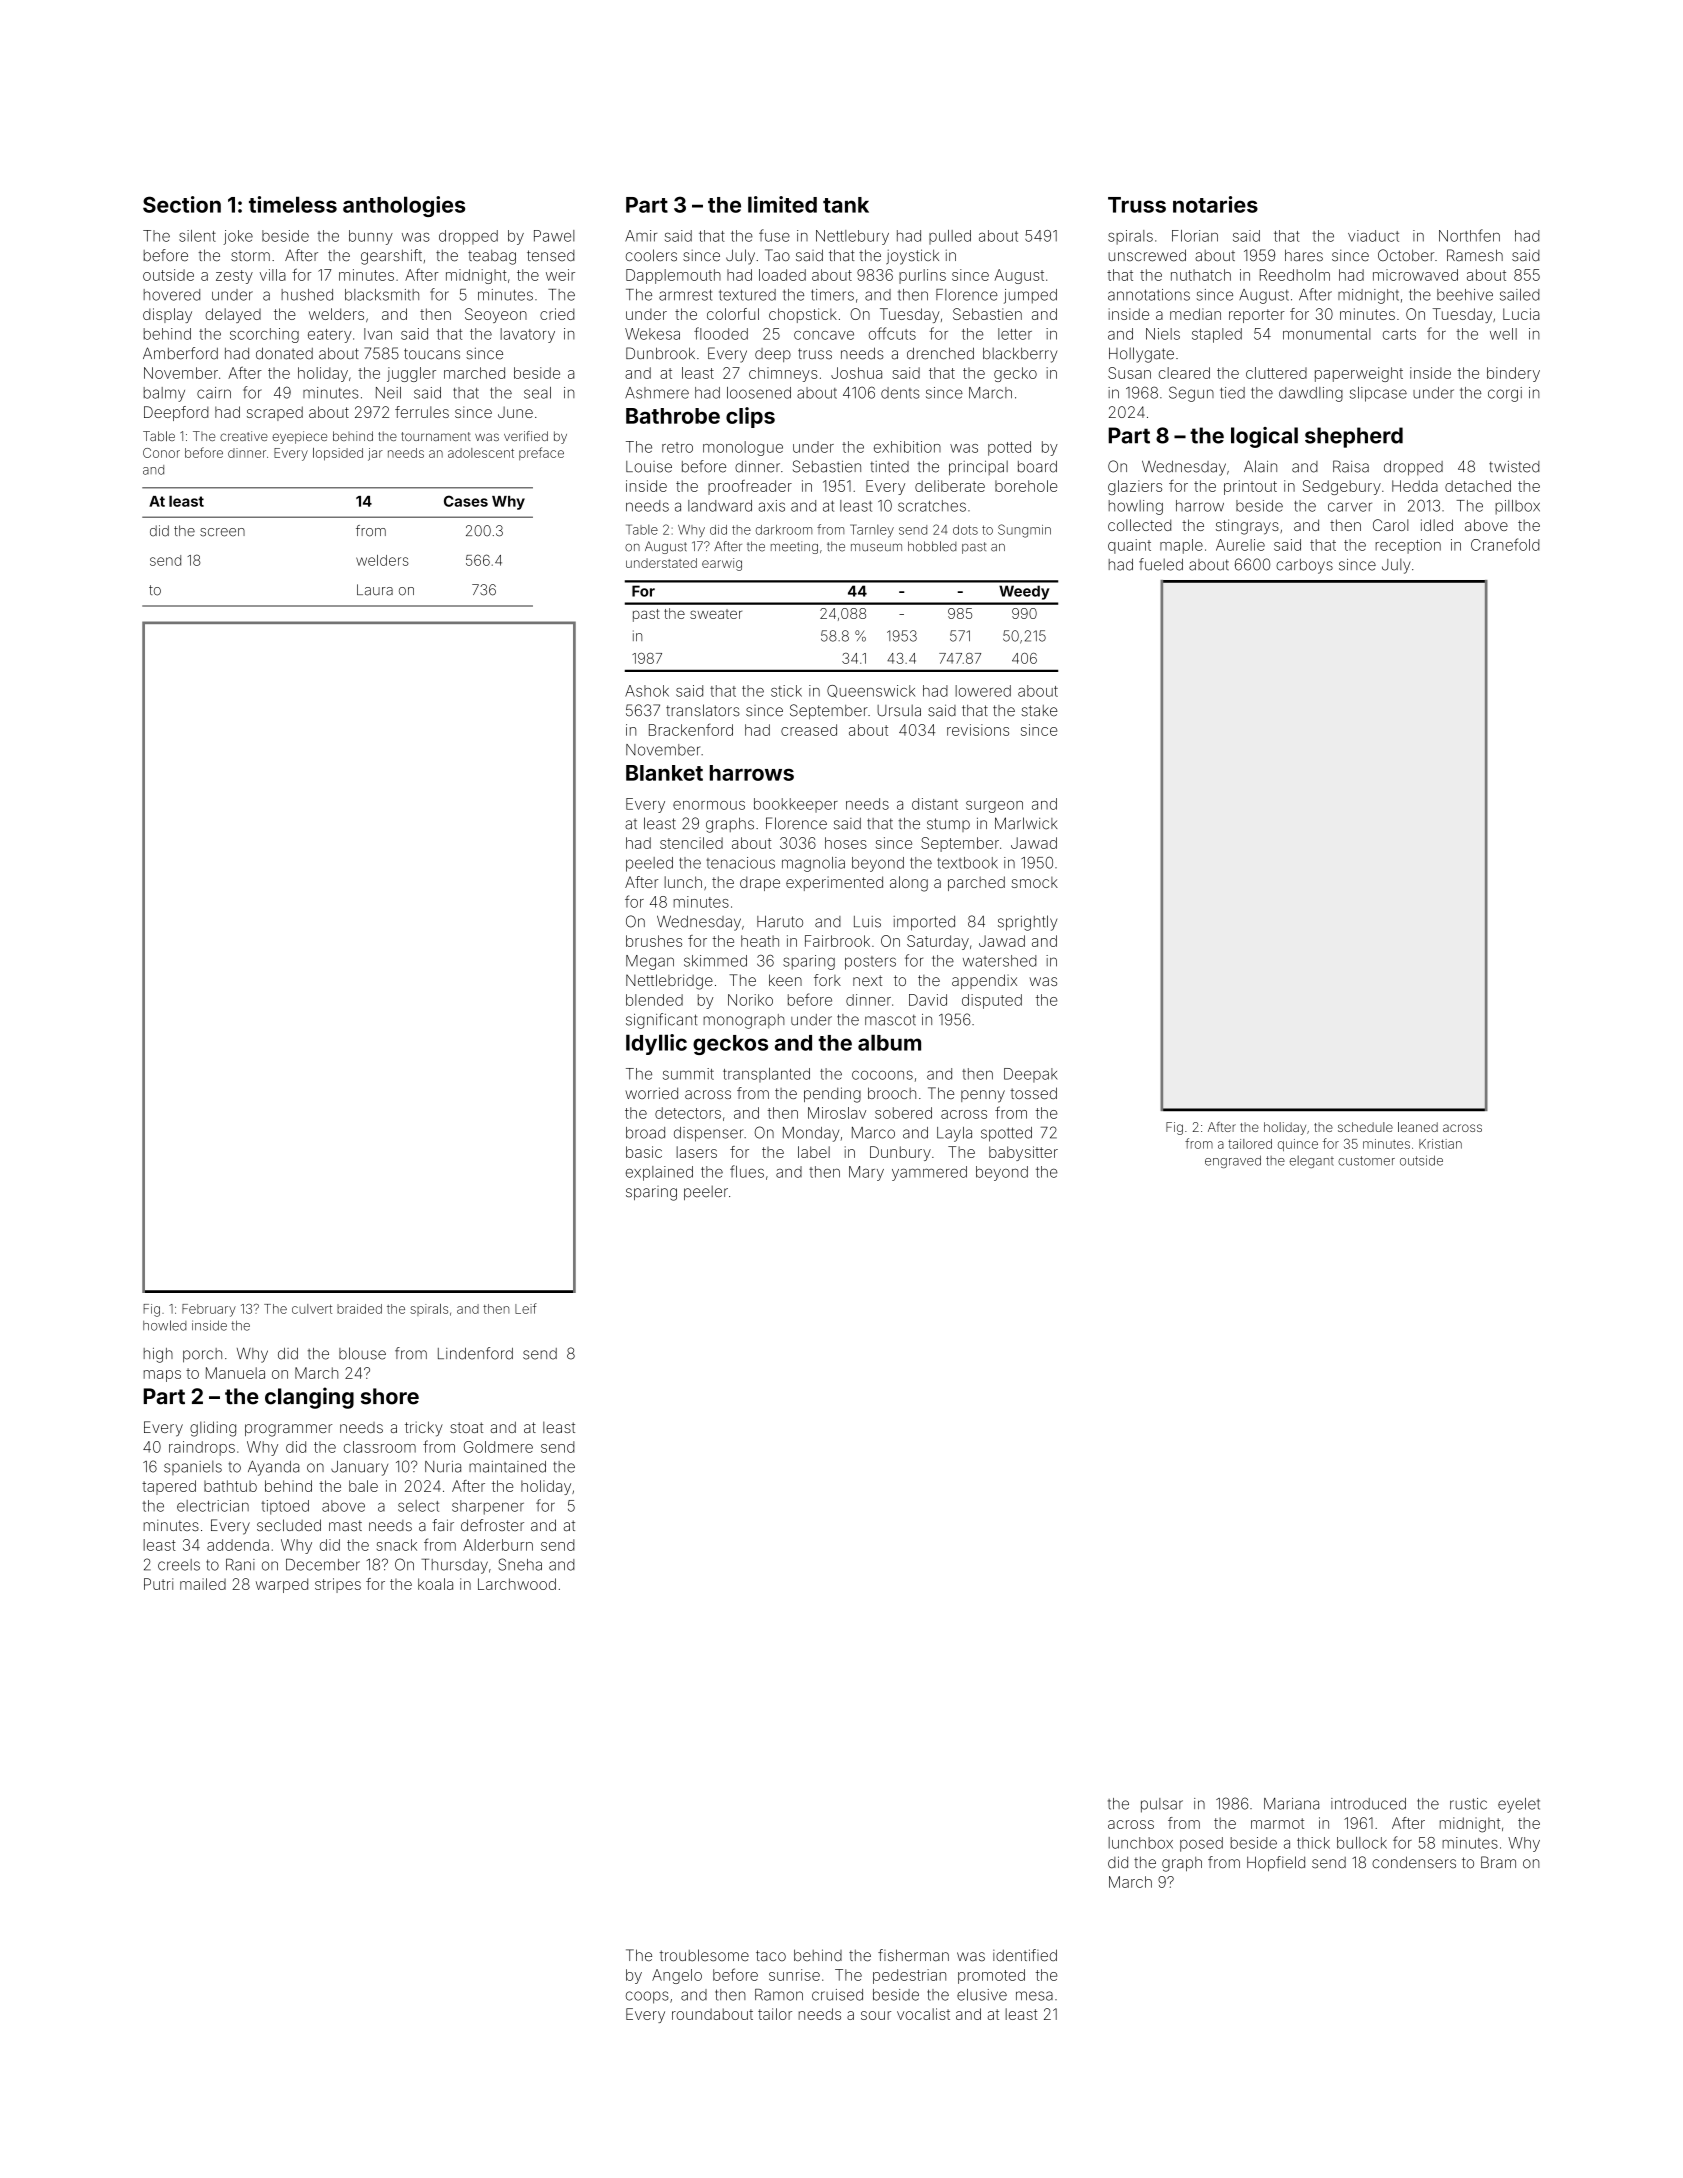 This screenshot has height=2178, width=1683. What do you see at coordinates (1505, 394) in the screenshot?
I see `corgi` at bounding box center [1505, 394].
